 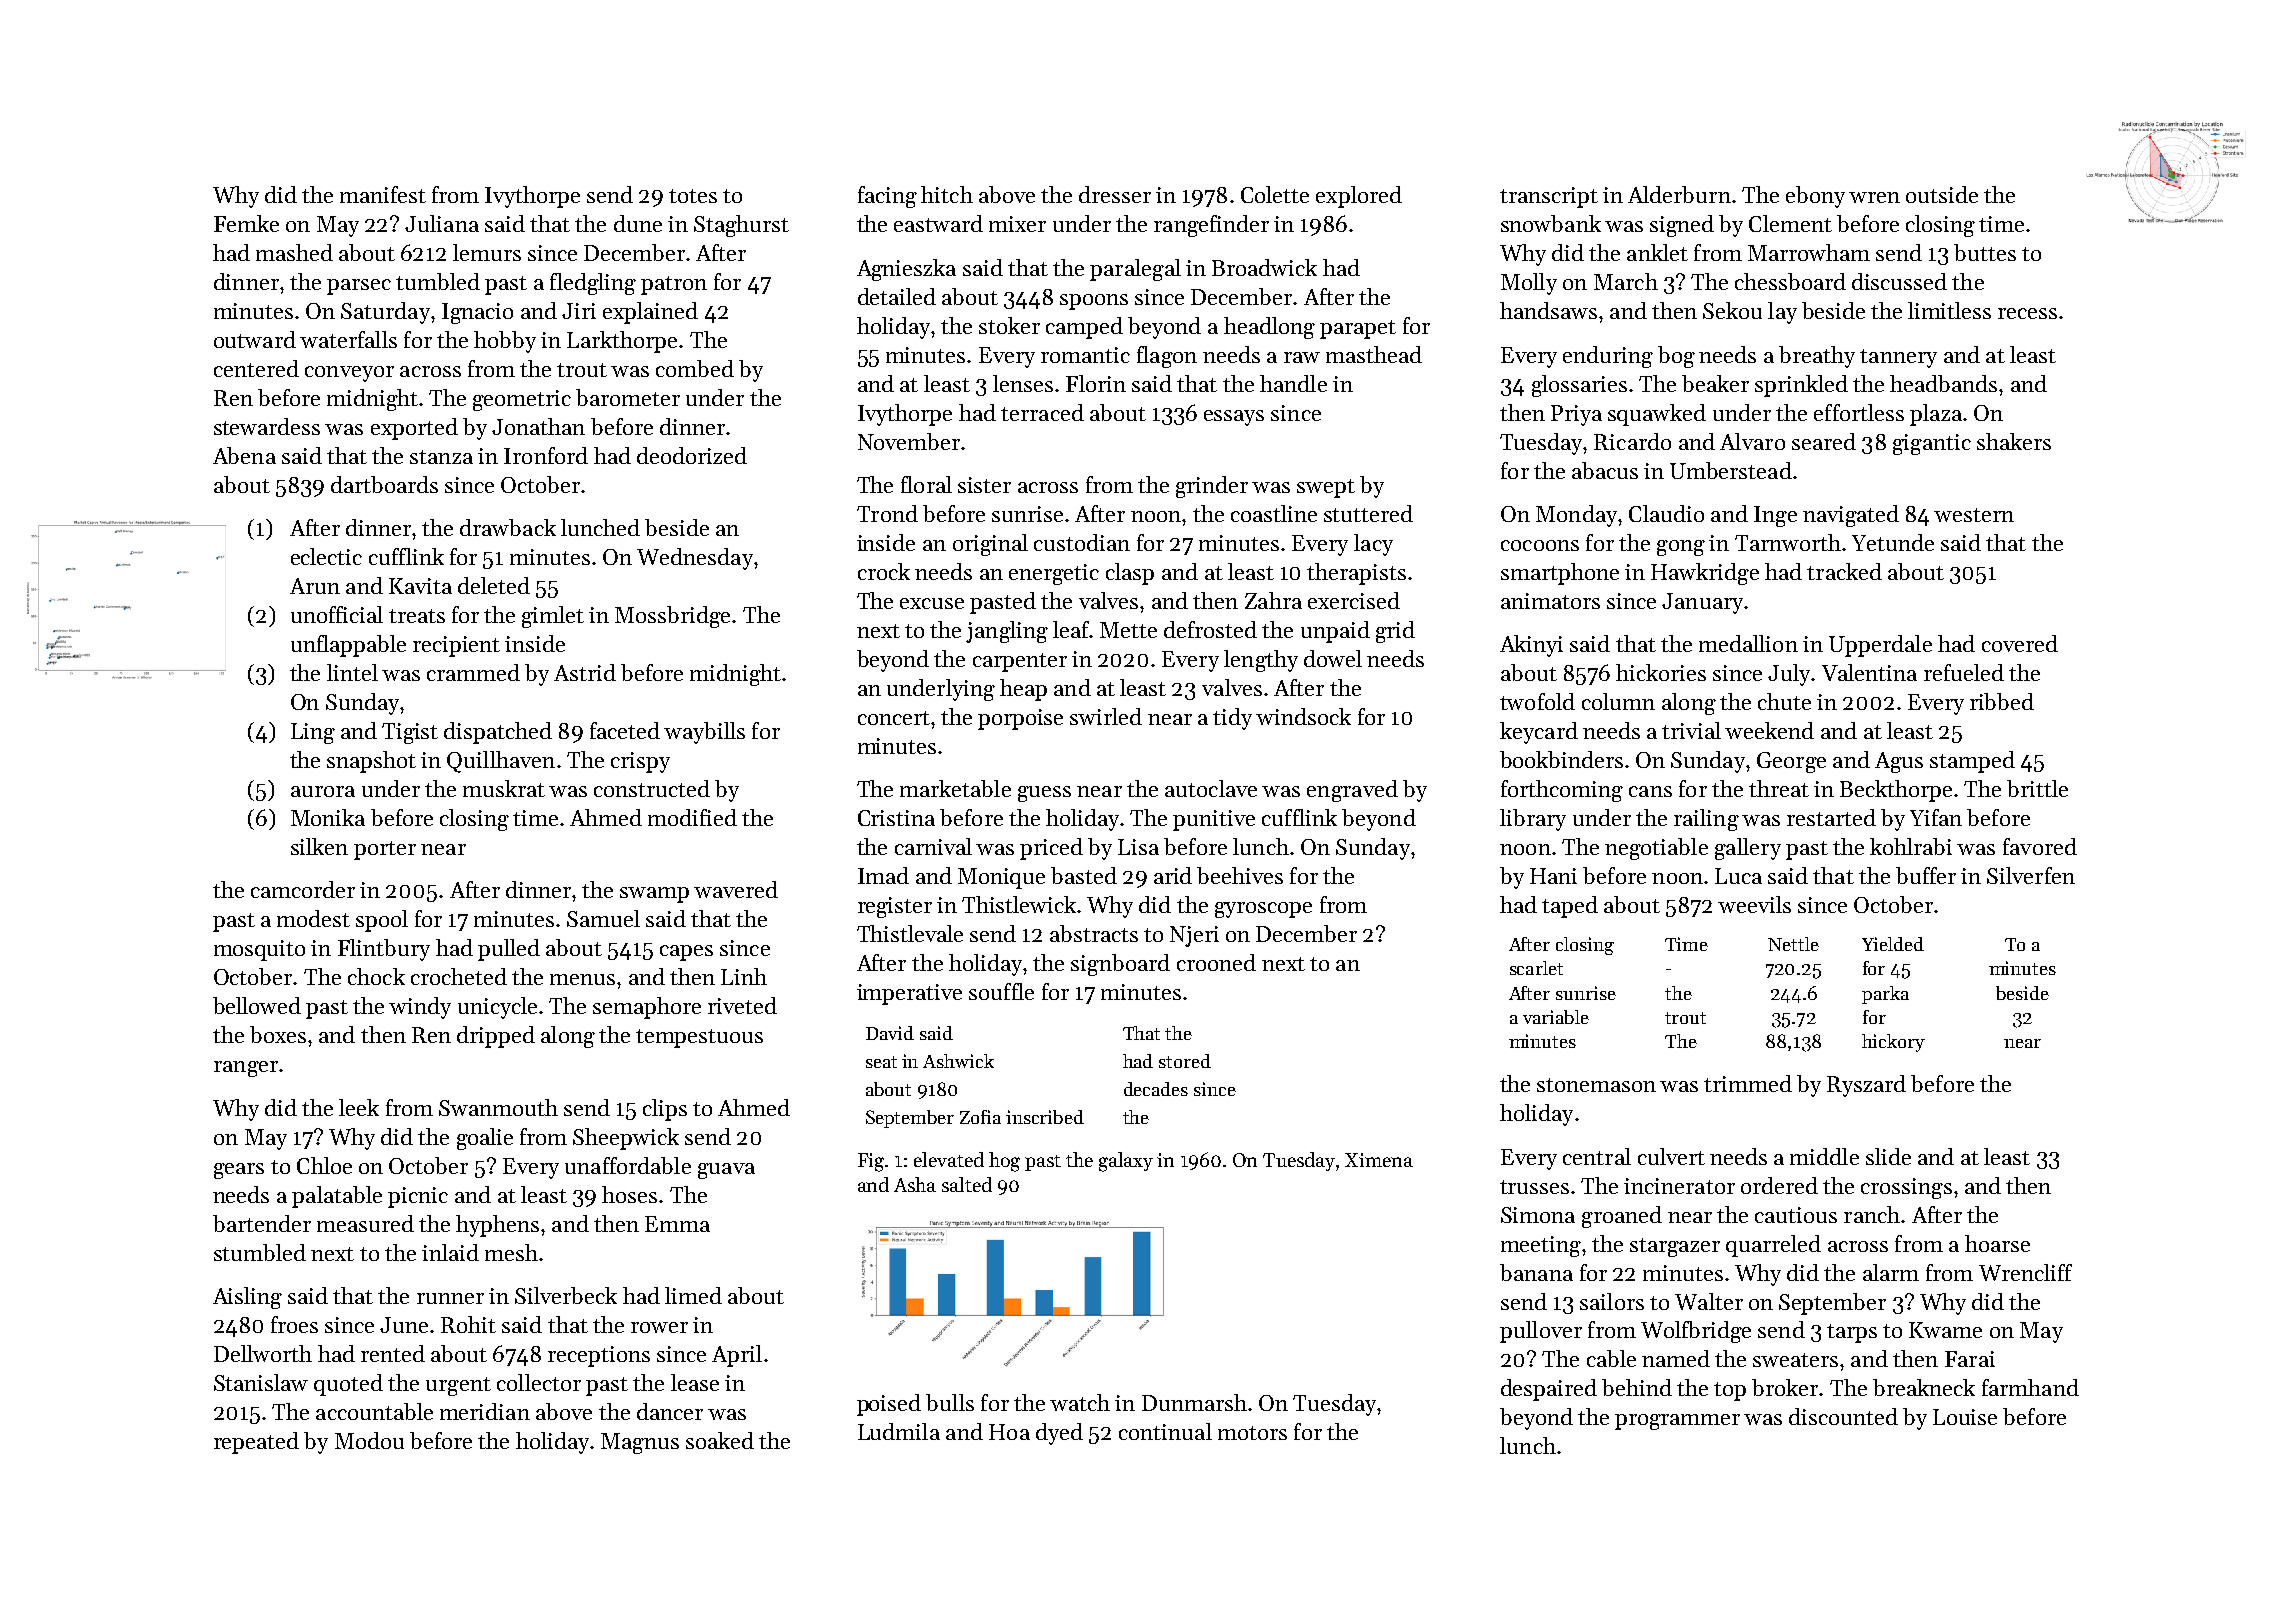 What do you see at coordinates (950, 1402) in the screenshot?
I see `bulls` at bounding box center [950, 1402].
